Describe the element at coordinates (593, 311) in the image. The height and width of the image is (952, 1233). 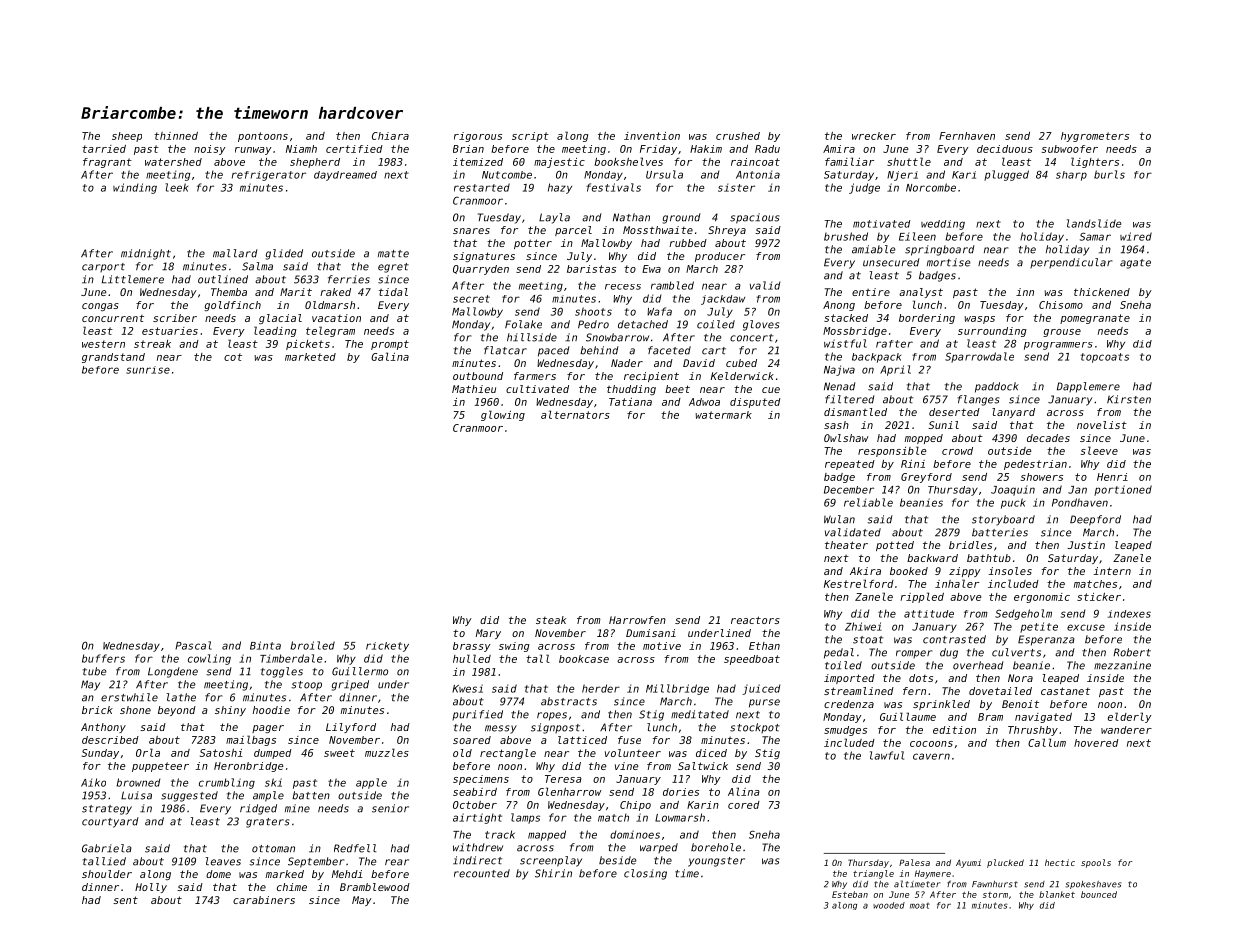
I see `shoots` at that location.
